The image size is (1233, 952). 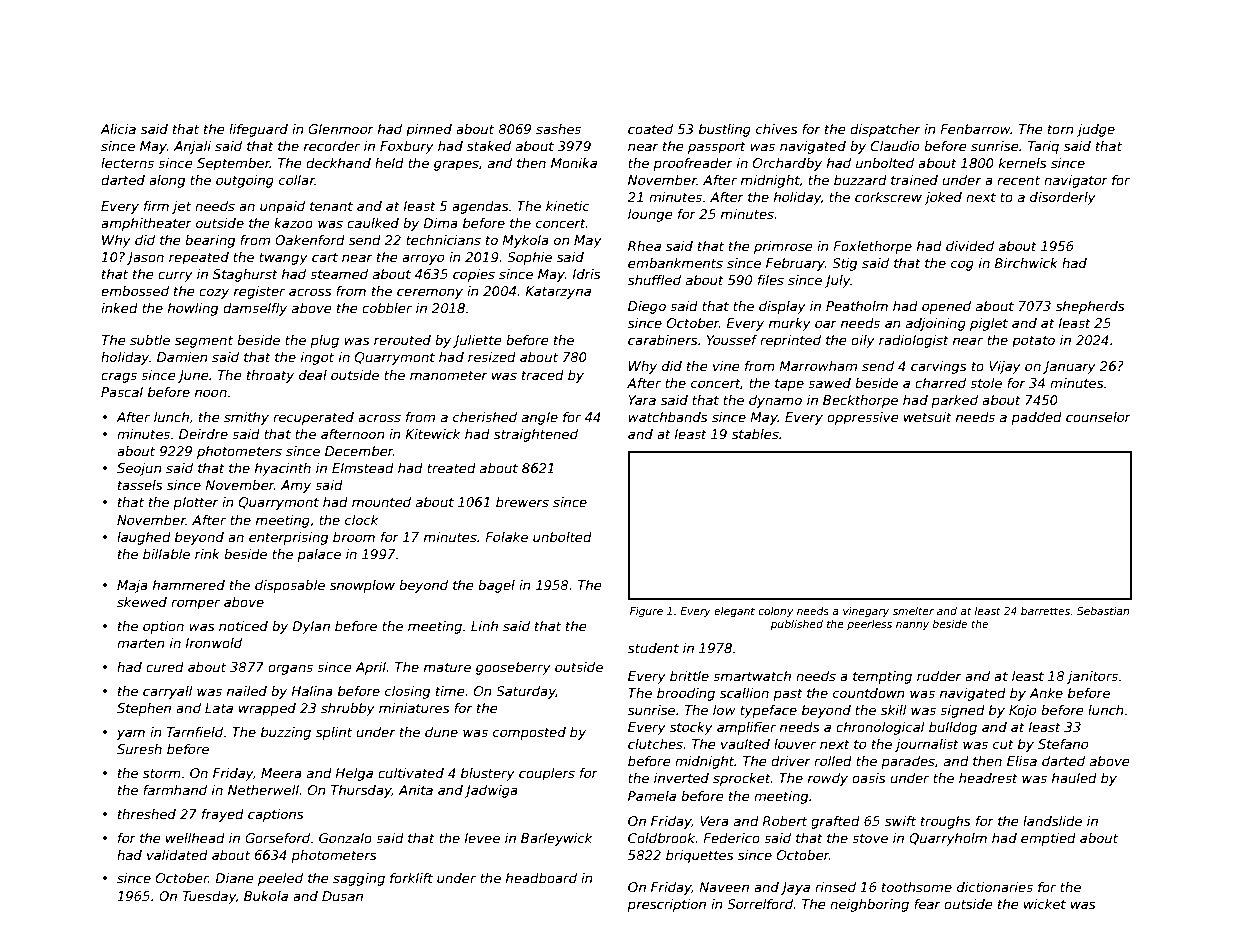 I want to click on plotter, so click(x=196, y=503).
